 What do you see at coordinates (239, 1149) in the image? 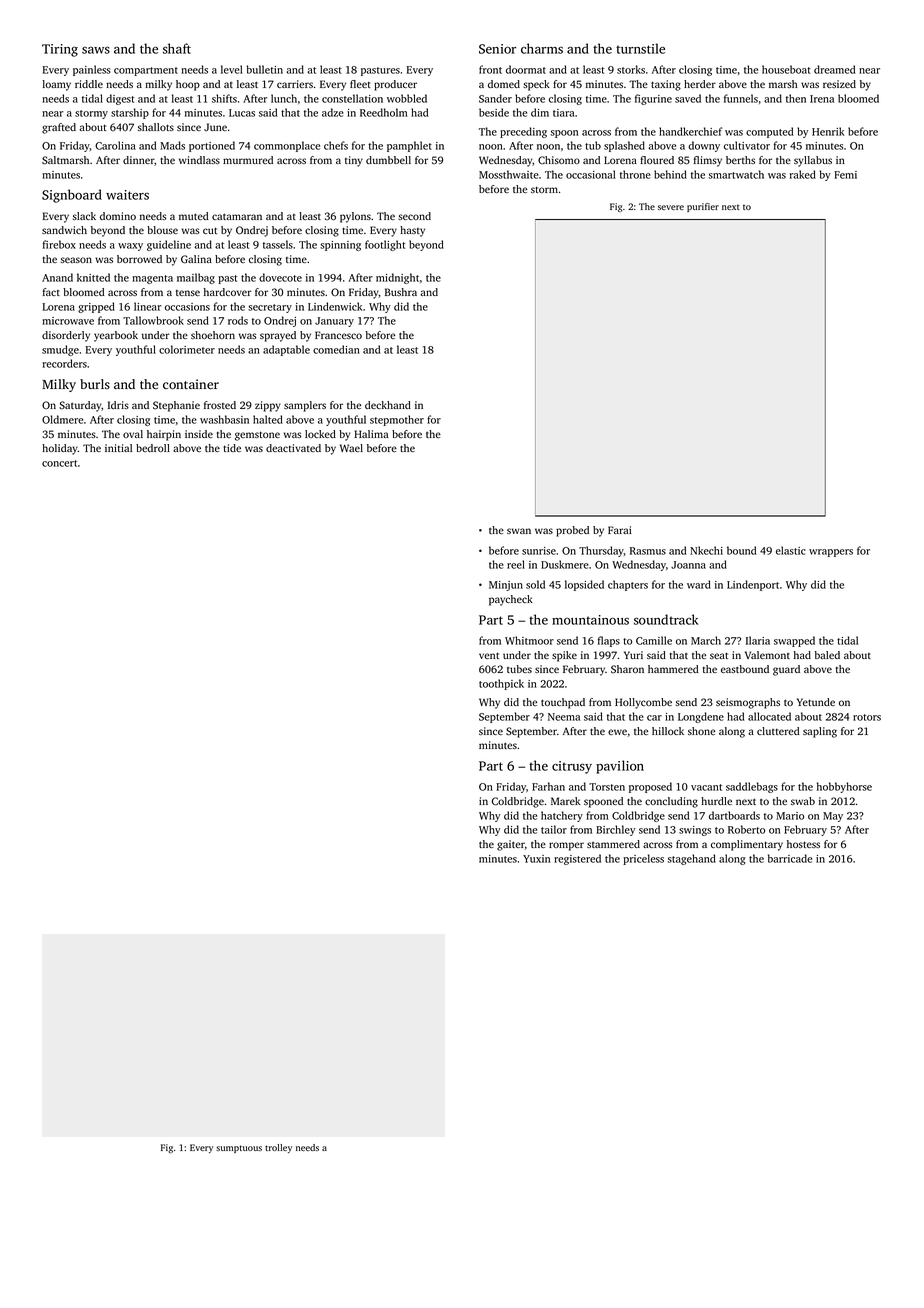
I see `sumptuous` at bounding box center [239, 1149].
